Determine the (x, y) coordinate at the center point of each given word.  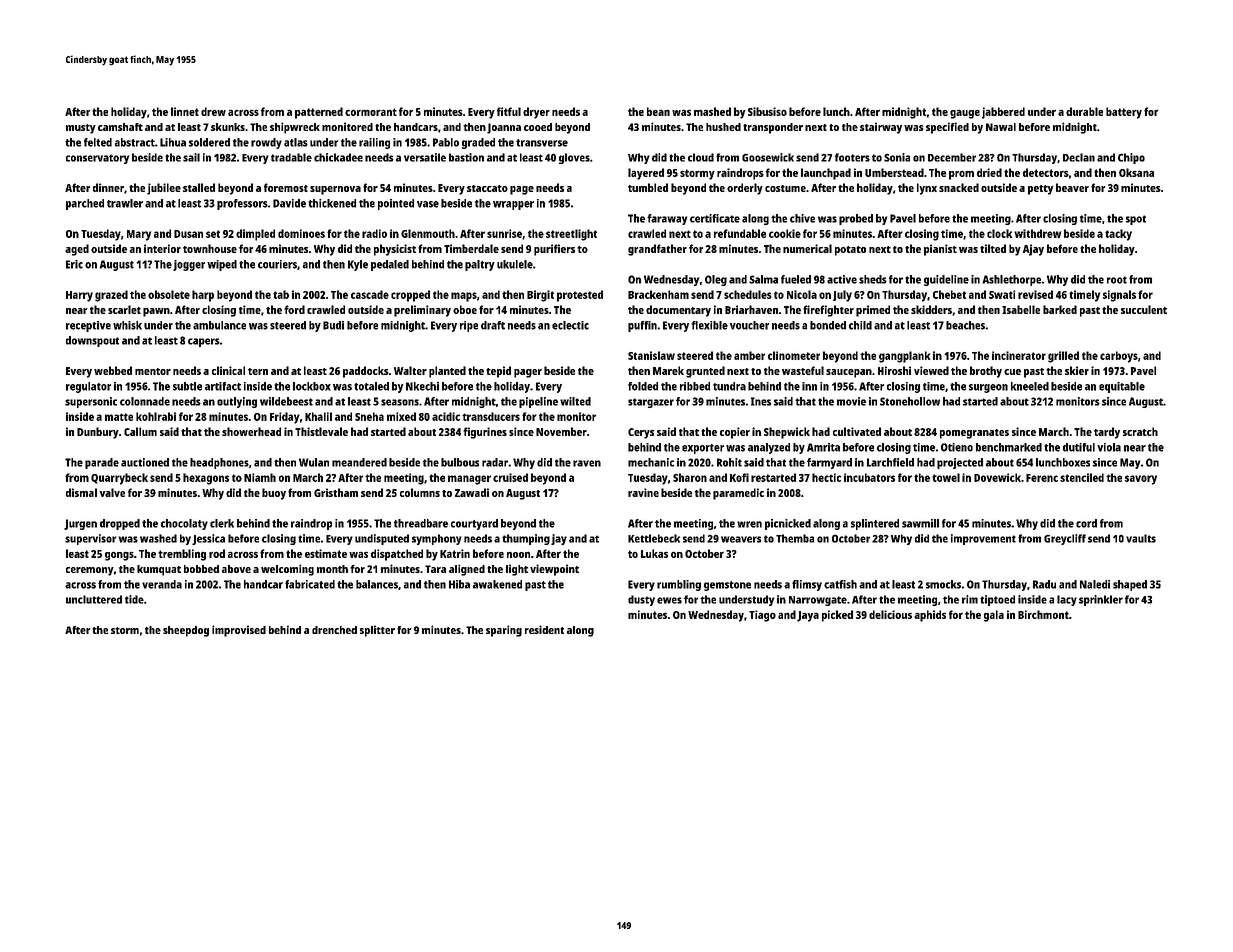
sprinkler (1101, 600)
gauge (965, 114)
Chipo (1131, 158)
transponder (773, 128)
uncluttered (94, 599)
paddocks (366, 372)
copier (735, 433)
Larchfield (890, 462)
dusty (641, 600)
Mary (139, 235)
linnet (185, 111)
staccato (487, 188)
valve (112, 492)
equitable (1122, 387)
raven (587, 463)
